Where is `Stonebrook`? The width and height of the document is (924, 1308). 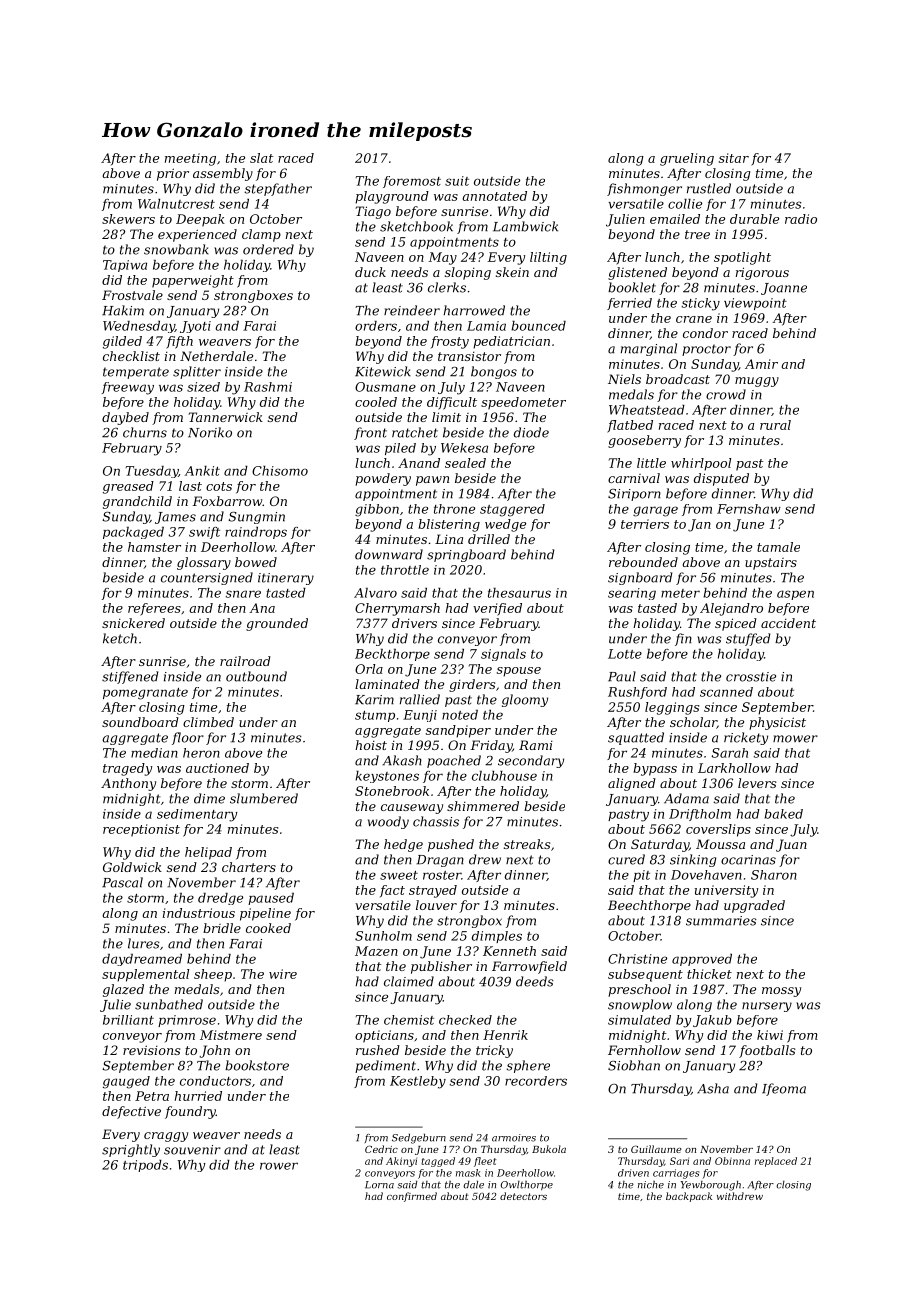
Stonebrook is located at coordinates (392, 791).
